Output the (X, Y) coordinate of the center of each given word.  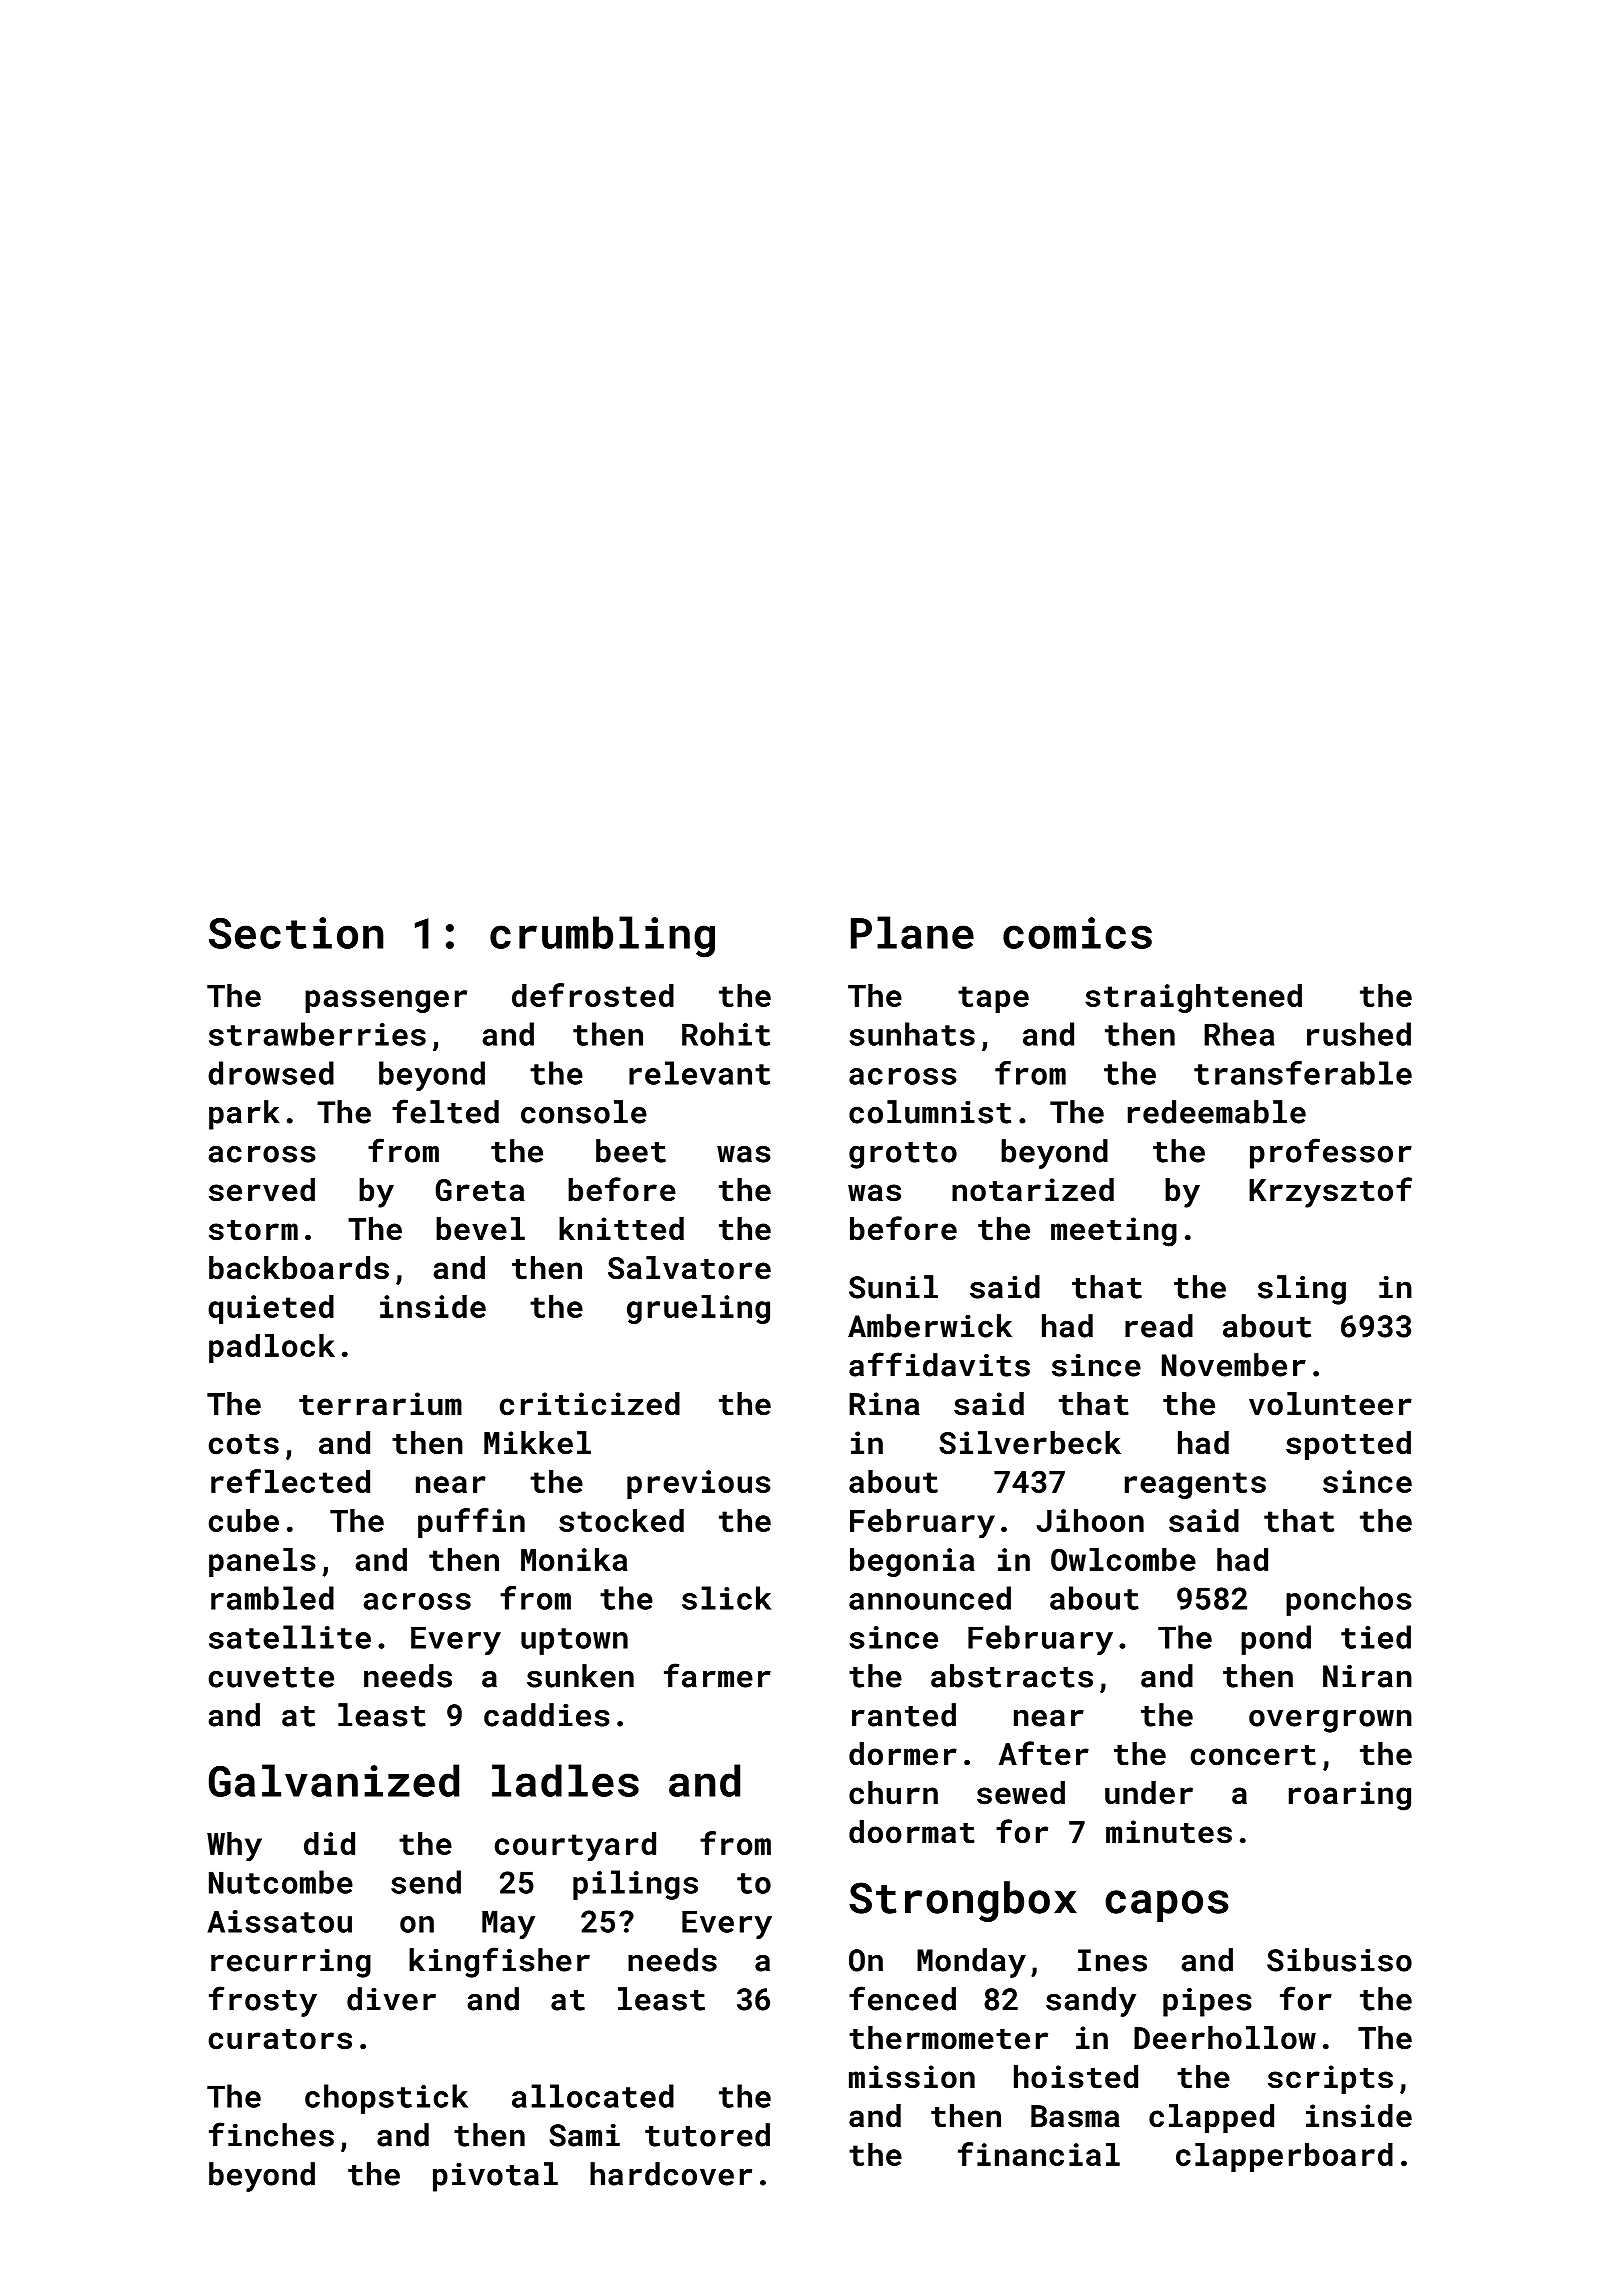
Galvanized (334, 1780)
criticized (590, 1404)
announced (930, 1598)
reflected (290, 1481)
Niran (1367, 1676)
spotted (1348, 1445)
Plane (912, 932)
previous (699, 1484)
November (1234, 1365)
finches (271, 2134)
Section (296, 933)
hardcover (671, 2174)
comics (1077, 933)
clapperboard (1284, 2157)
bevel (480, 1229)
